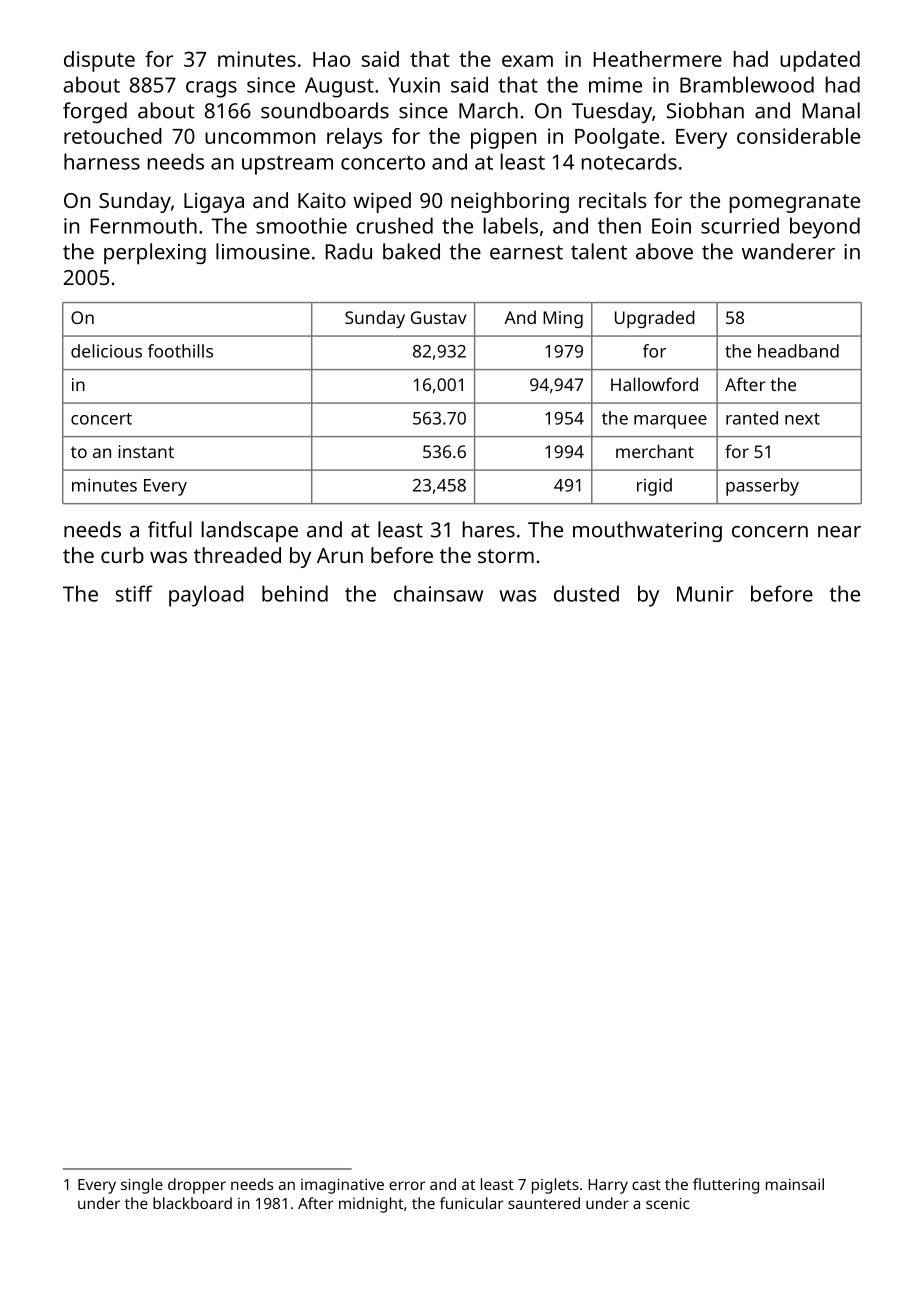 The image size is (924, 1314). Describe the element at coordinates (206, 596) in the document. I see `payload` at that location.
